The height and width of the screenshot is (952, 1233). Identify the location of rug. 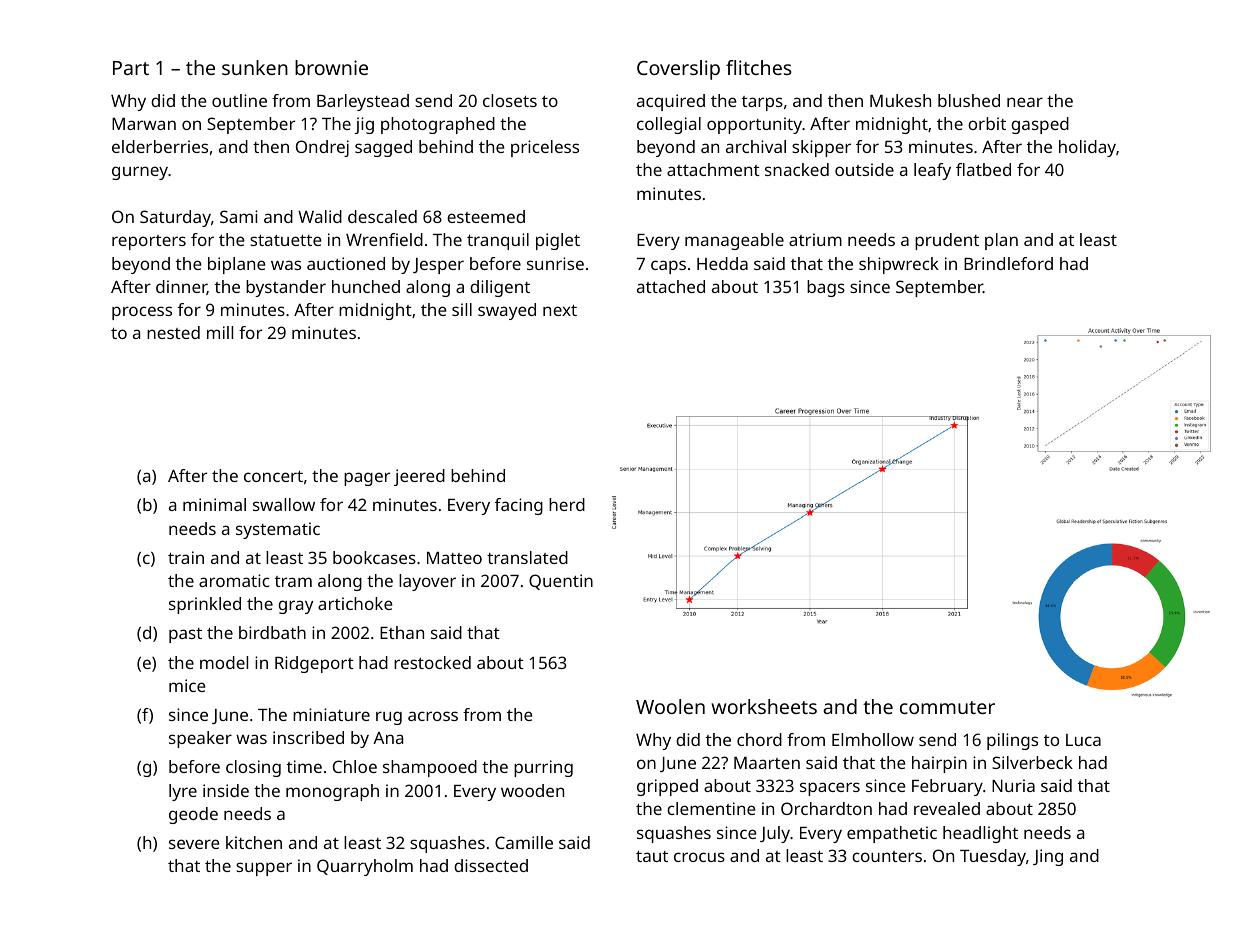
(389, 718).
